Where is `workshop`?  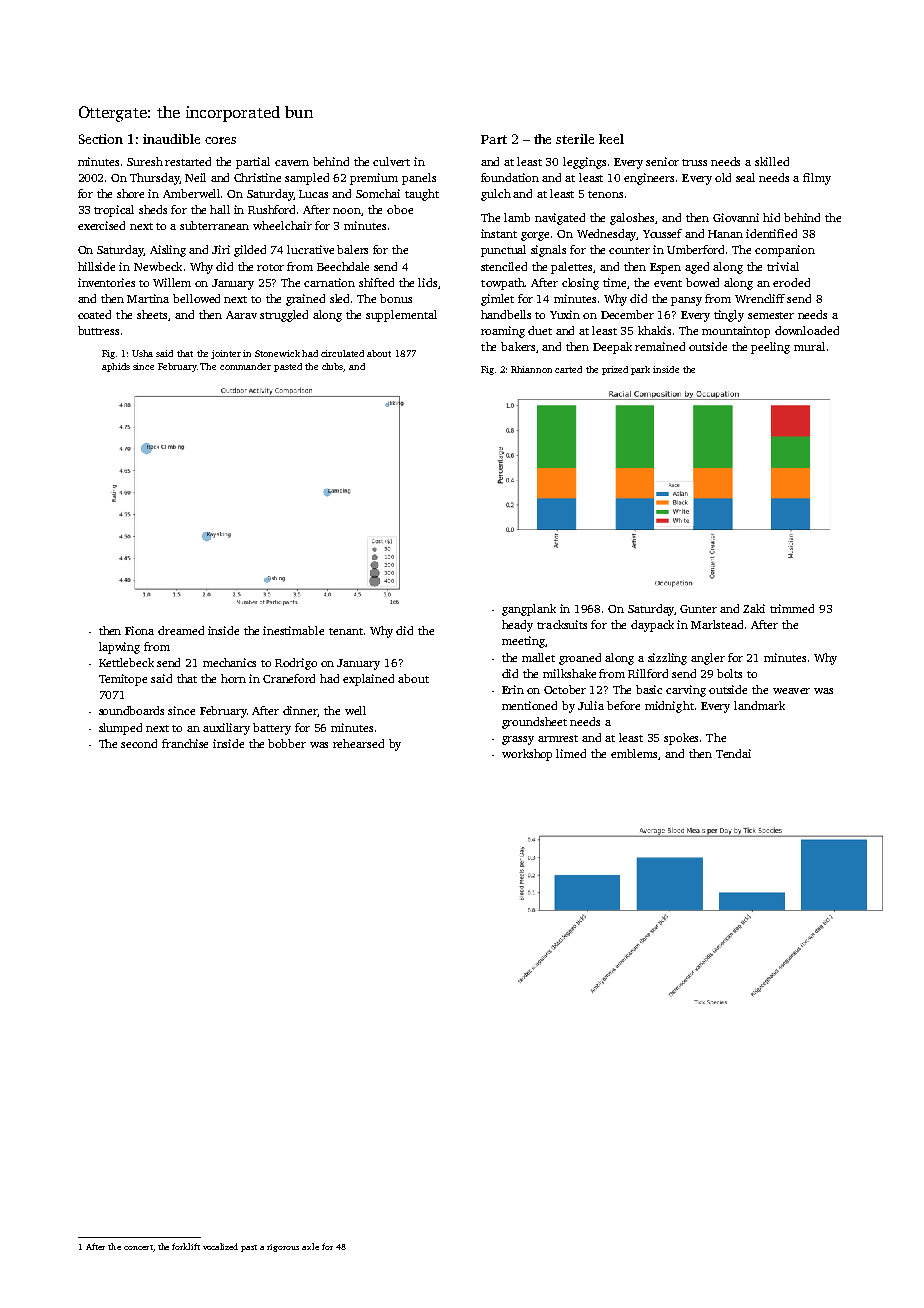
workshop is located at coordinates (527, 755).
